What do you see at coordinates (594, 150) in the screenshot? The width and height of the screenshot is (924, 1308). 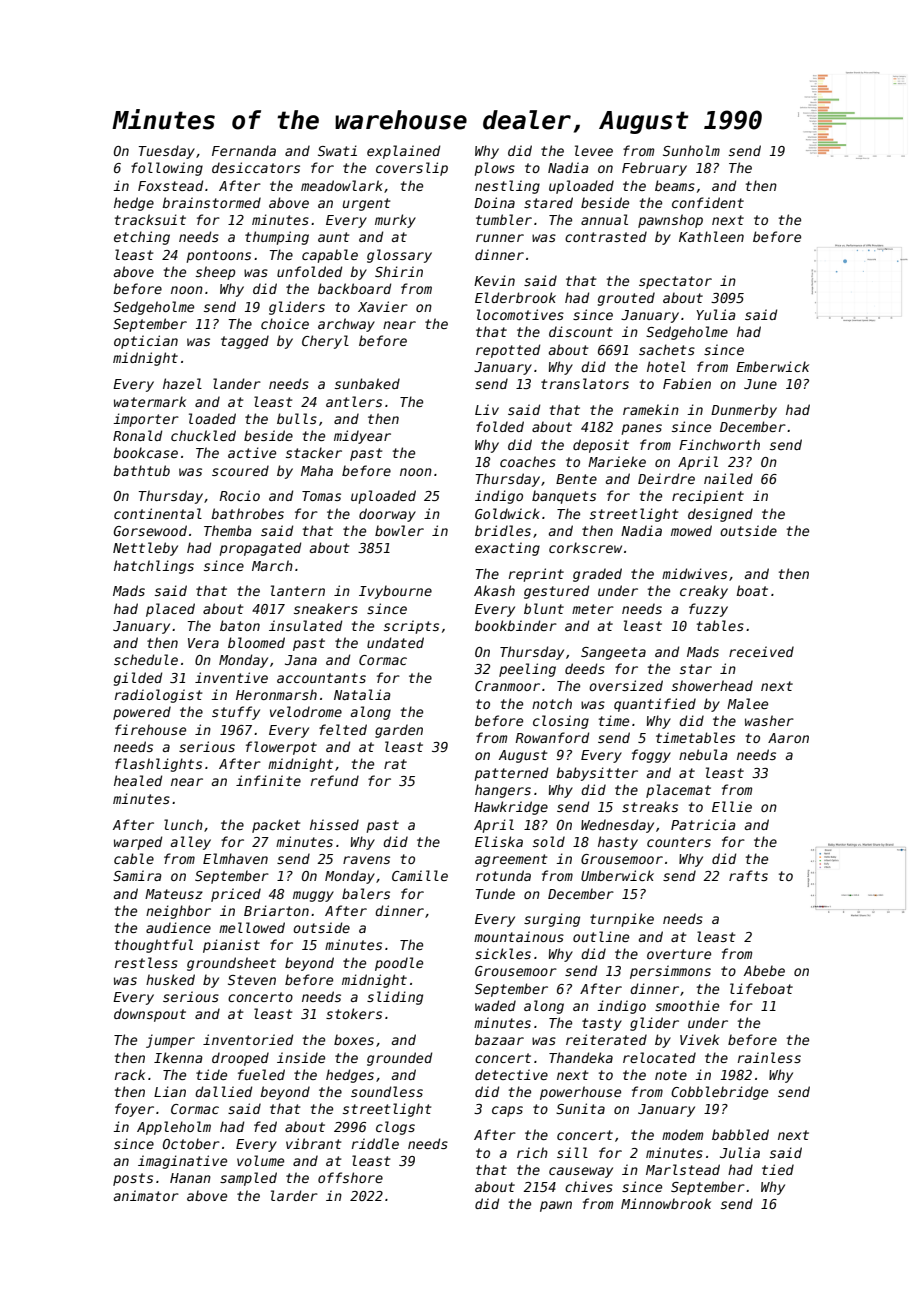 I see `levee` at bounding box center [594, 150].
